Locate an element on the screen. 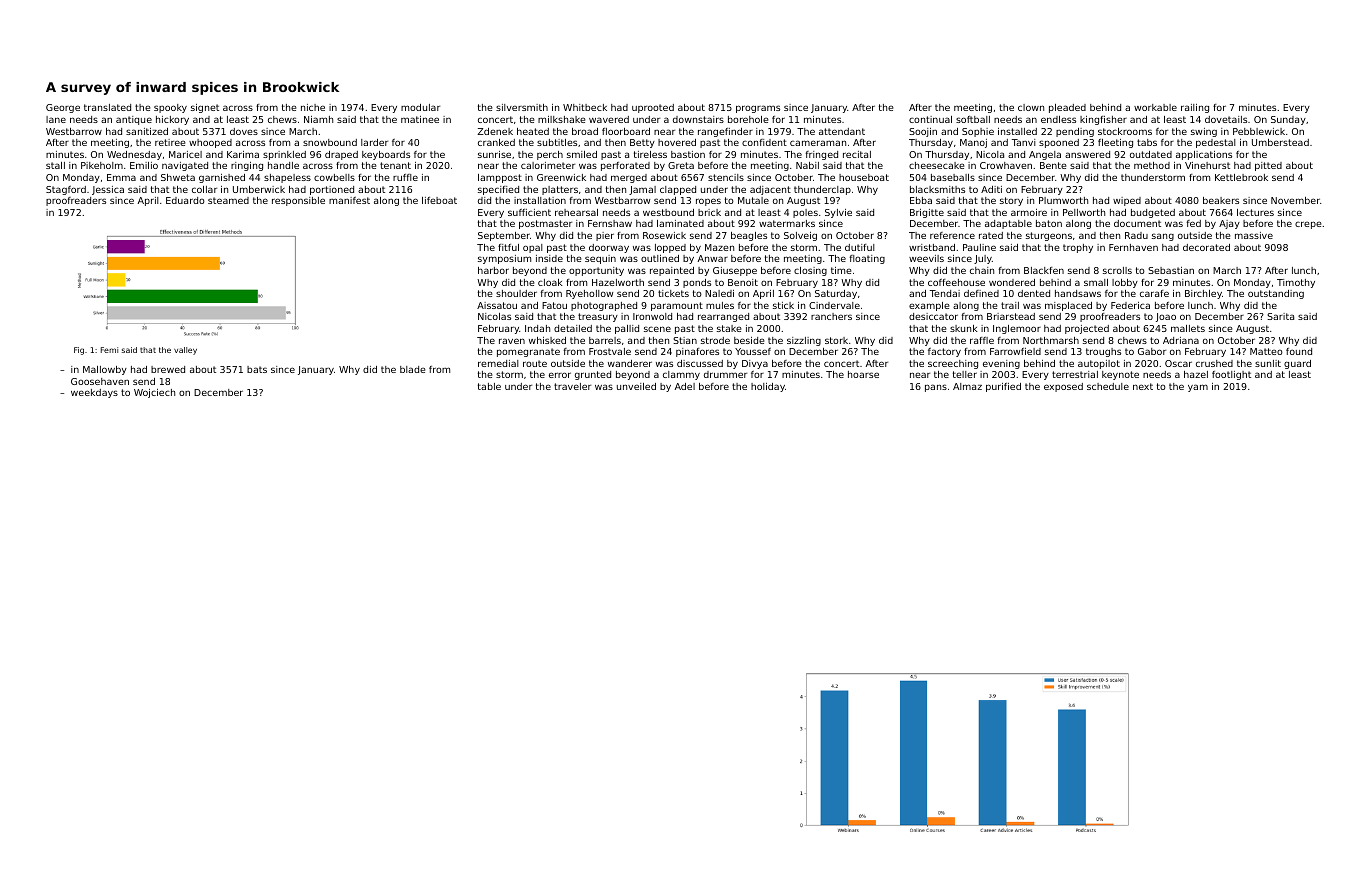  holiday is located at coordinates (768, 387).
